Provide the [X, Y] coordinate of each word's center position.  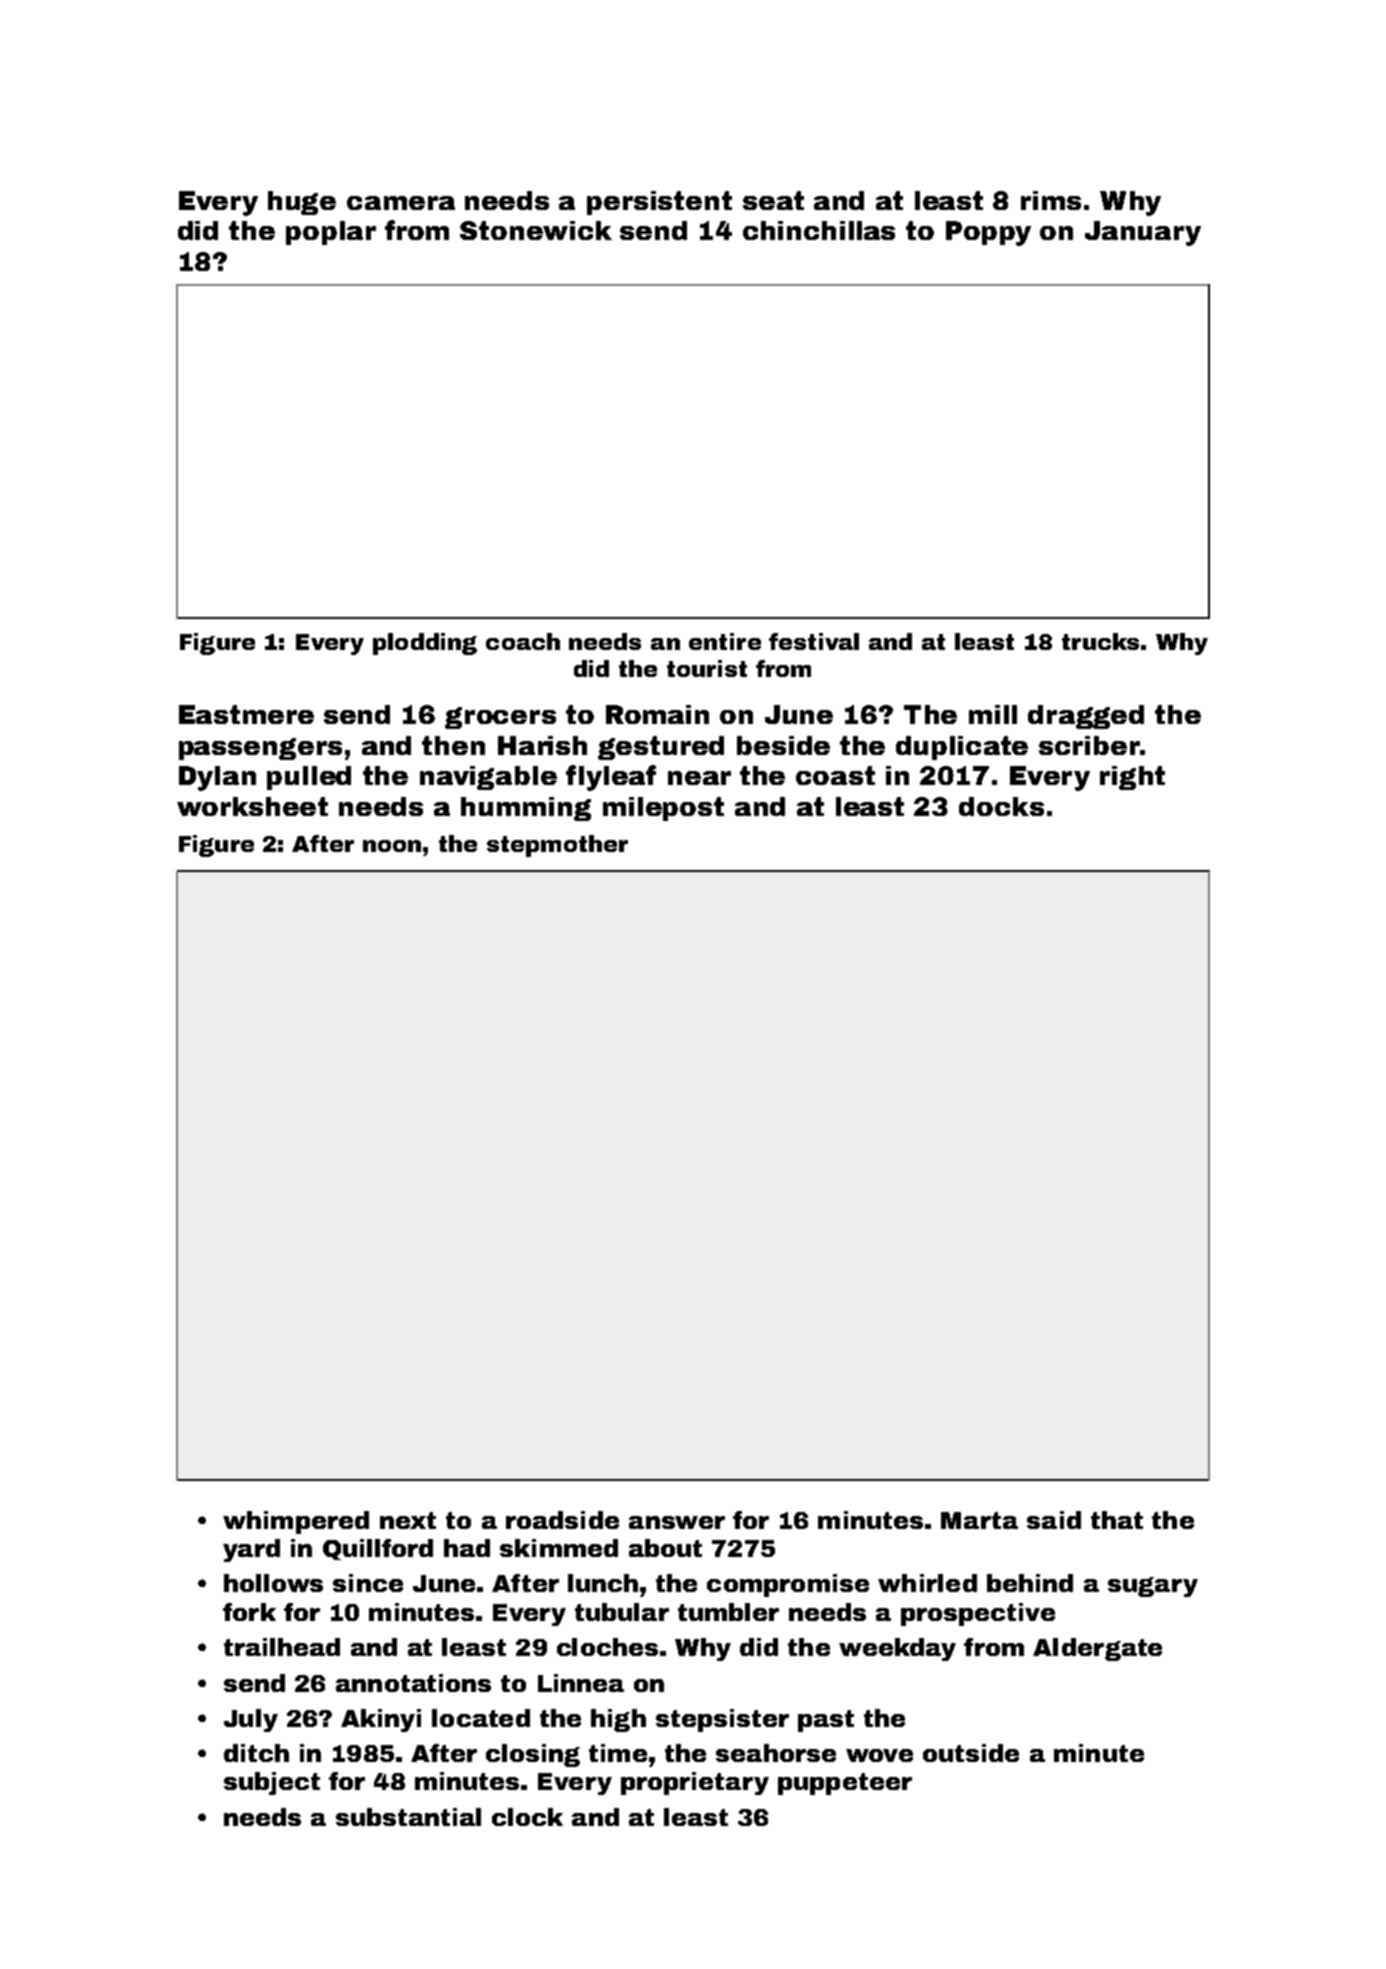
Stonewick [536, 230]
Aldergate [1097, 1649]
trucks [1100, 641]
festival [814, 641]
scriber [1089, 745]
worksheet [252, 806]
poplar [331, 233]
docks [1001, 806]
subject [272, 1783]
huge [302, 203]
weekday [897, 1649]
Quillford [378, 1549]
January [1143, 233]
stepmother [557, 846]
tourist [707, 668]
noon [392, 846]
